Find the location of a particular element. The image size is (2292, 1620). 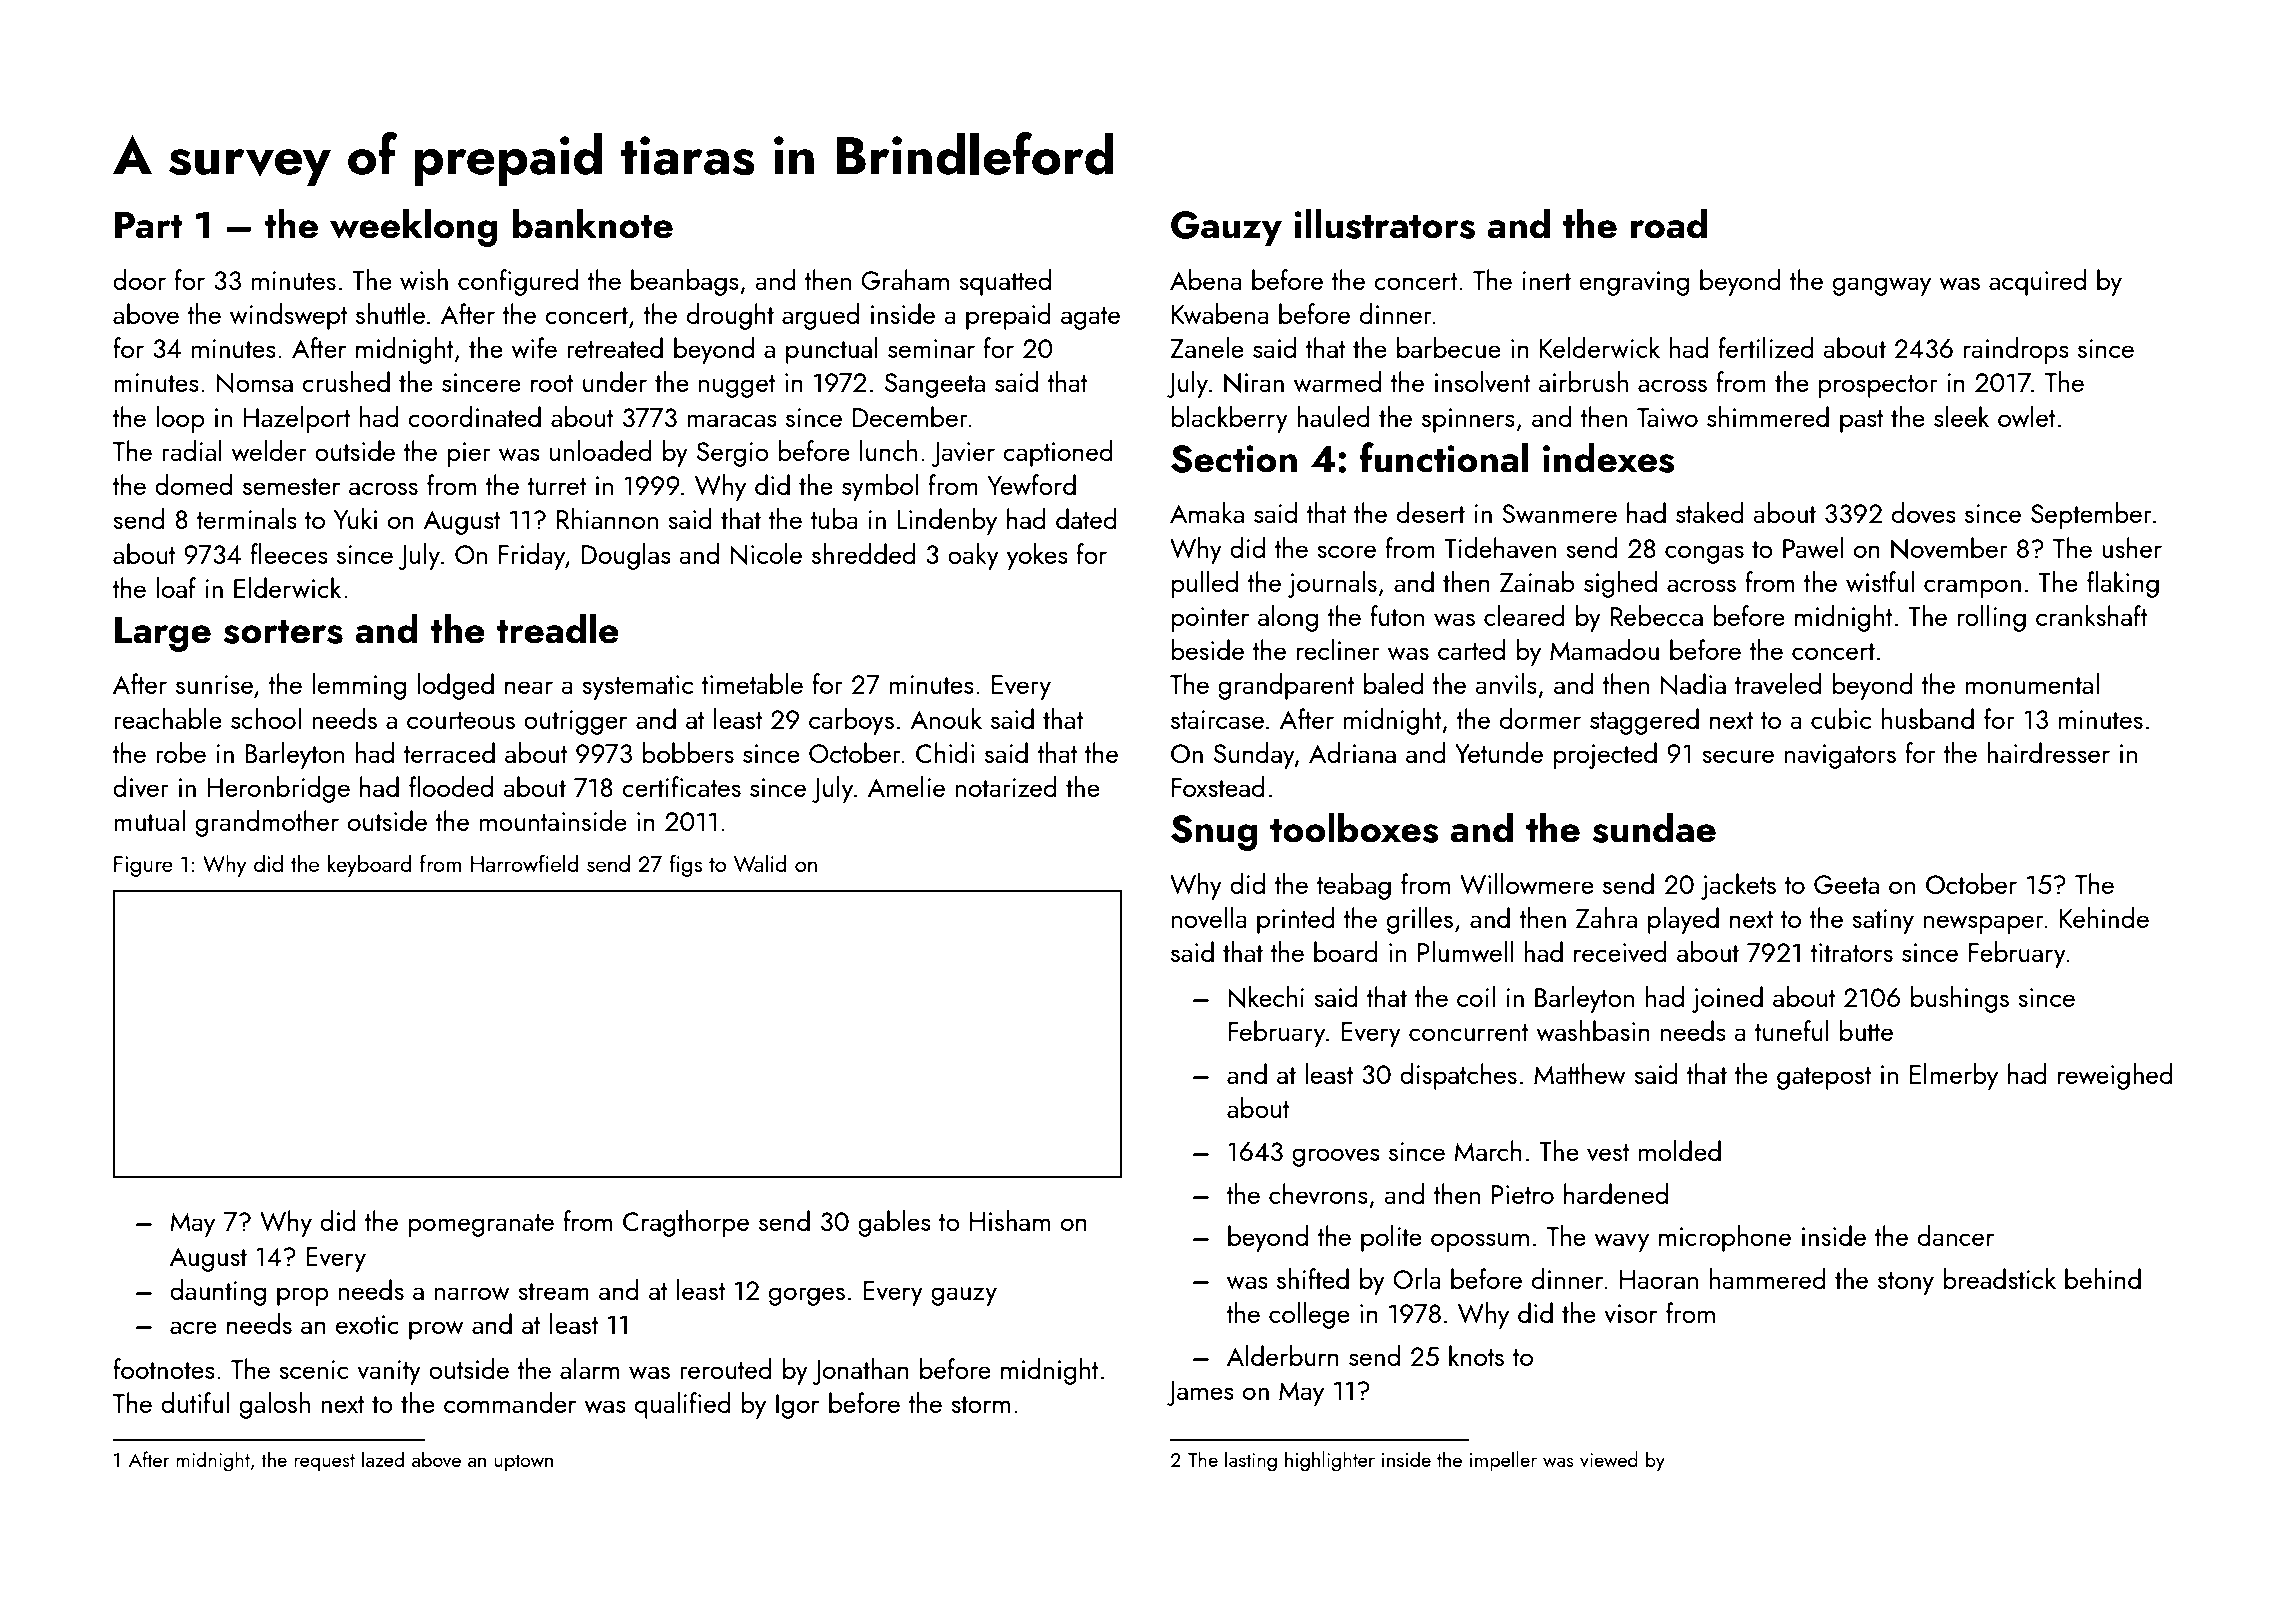

road is located at coordinates (1669, 224).
